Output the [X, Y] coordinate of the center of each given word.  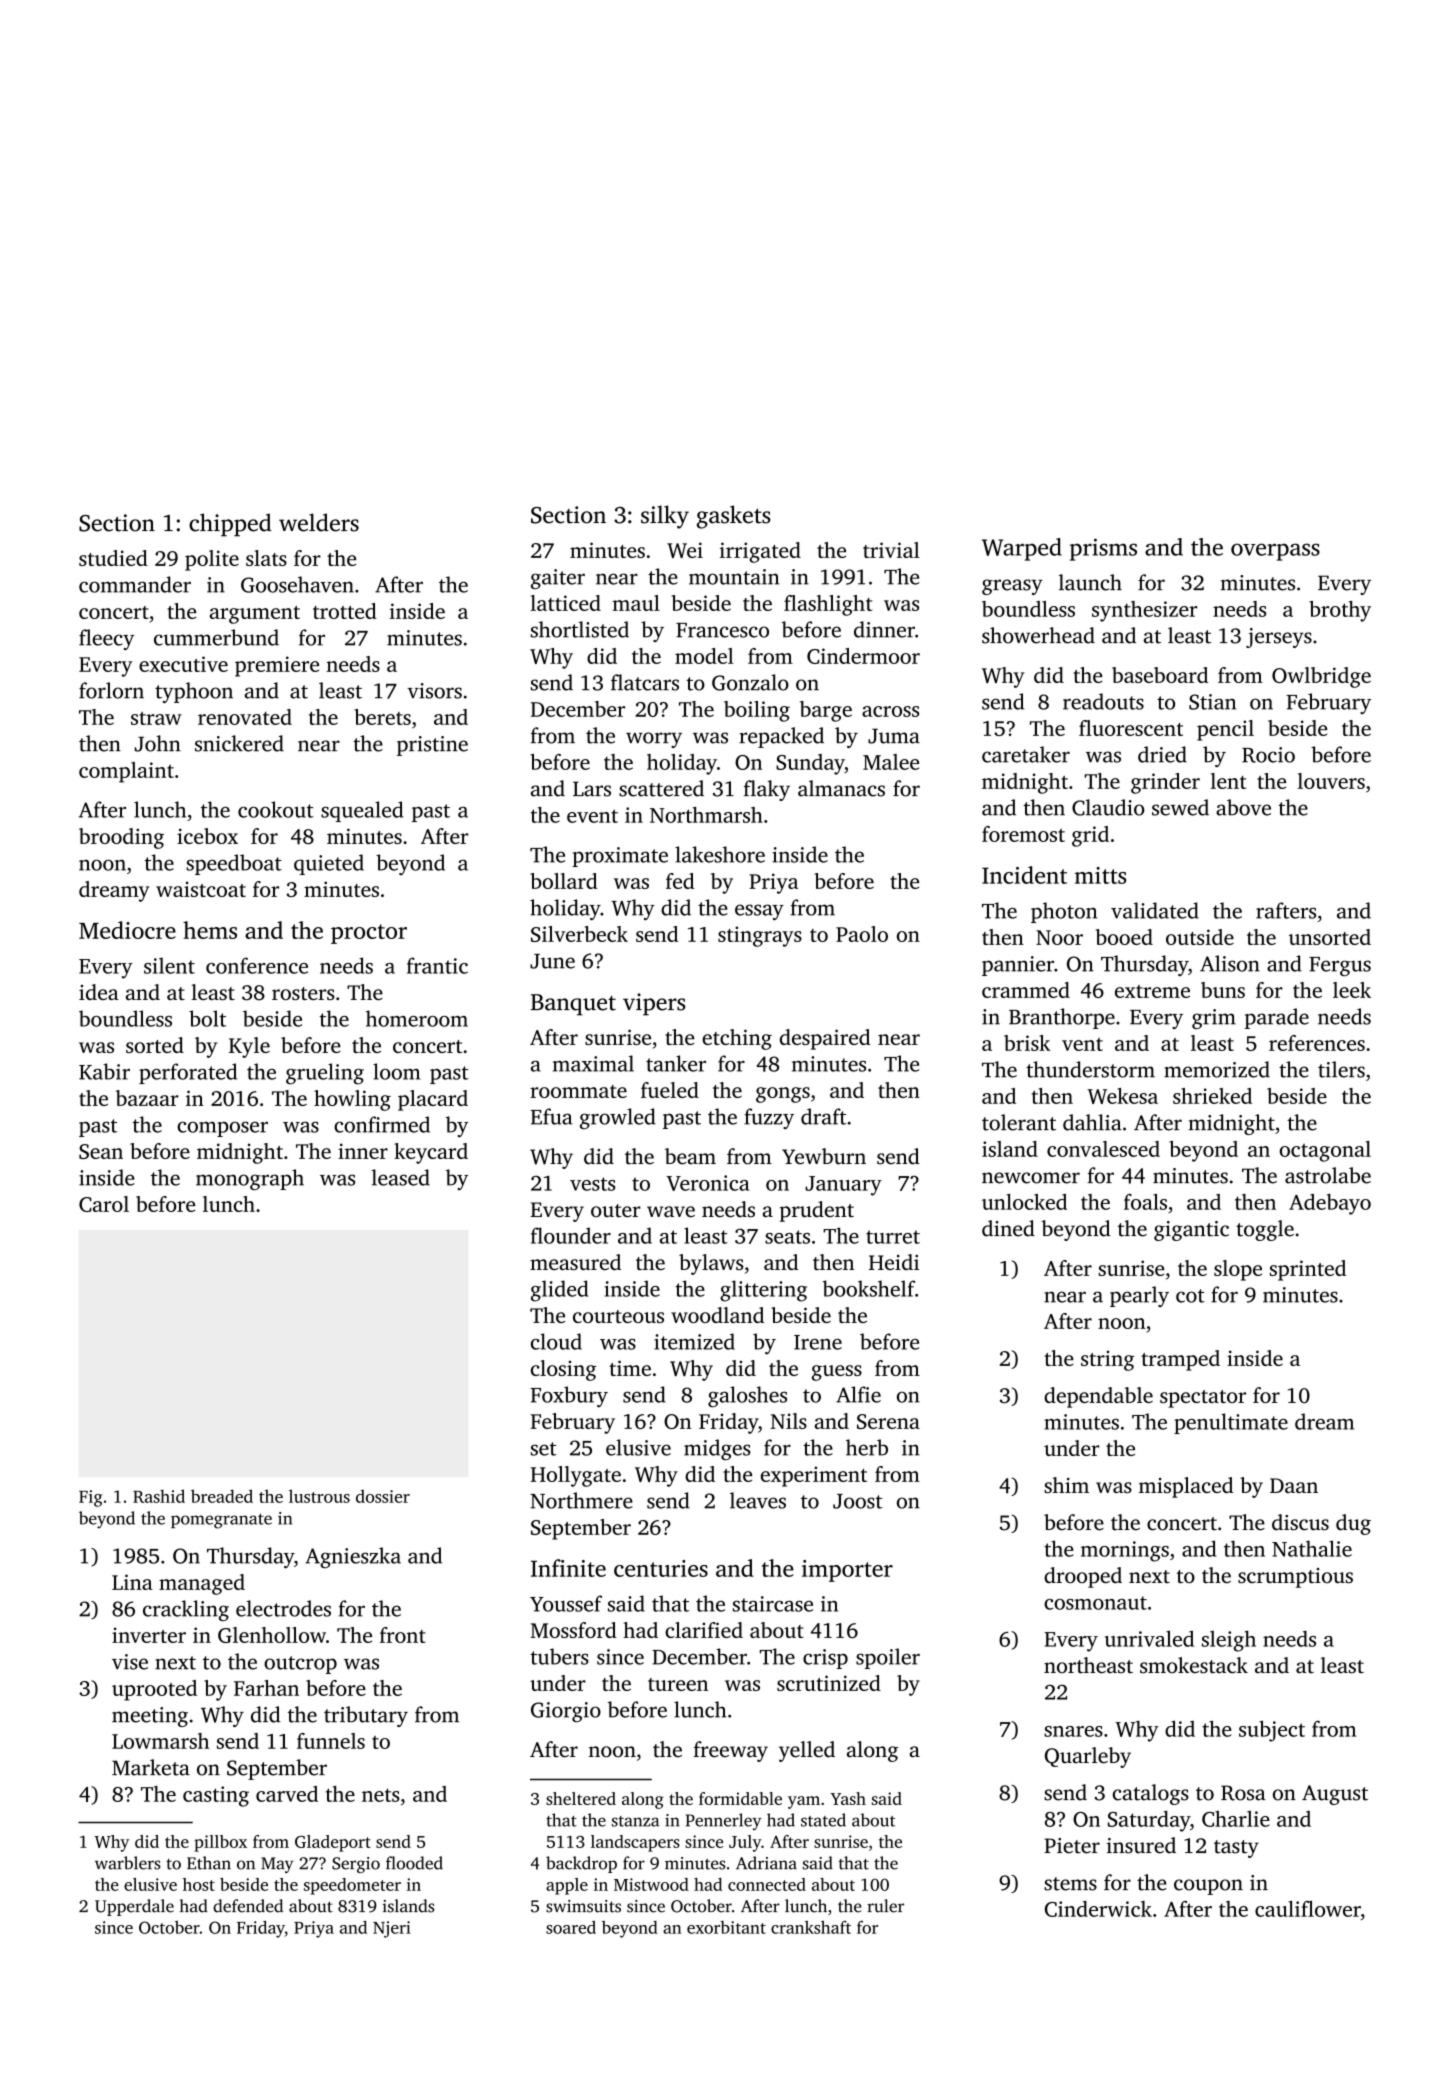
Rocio [1268, 755]
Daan [1294, 1485]
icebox [207, 836]
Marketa [151, 1767]
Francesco [722, 630]
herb [867, 1447]
